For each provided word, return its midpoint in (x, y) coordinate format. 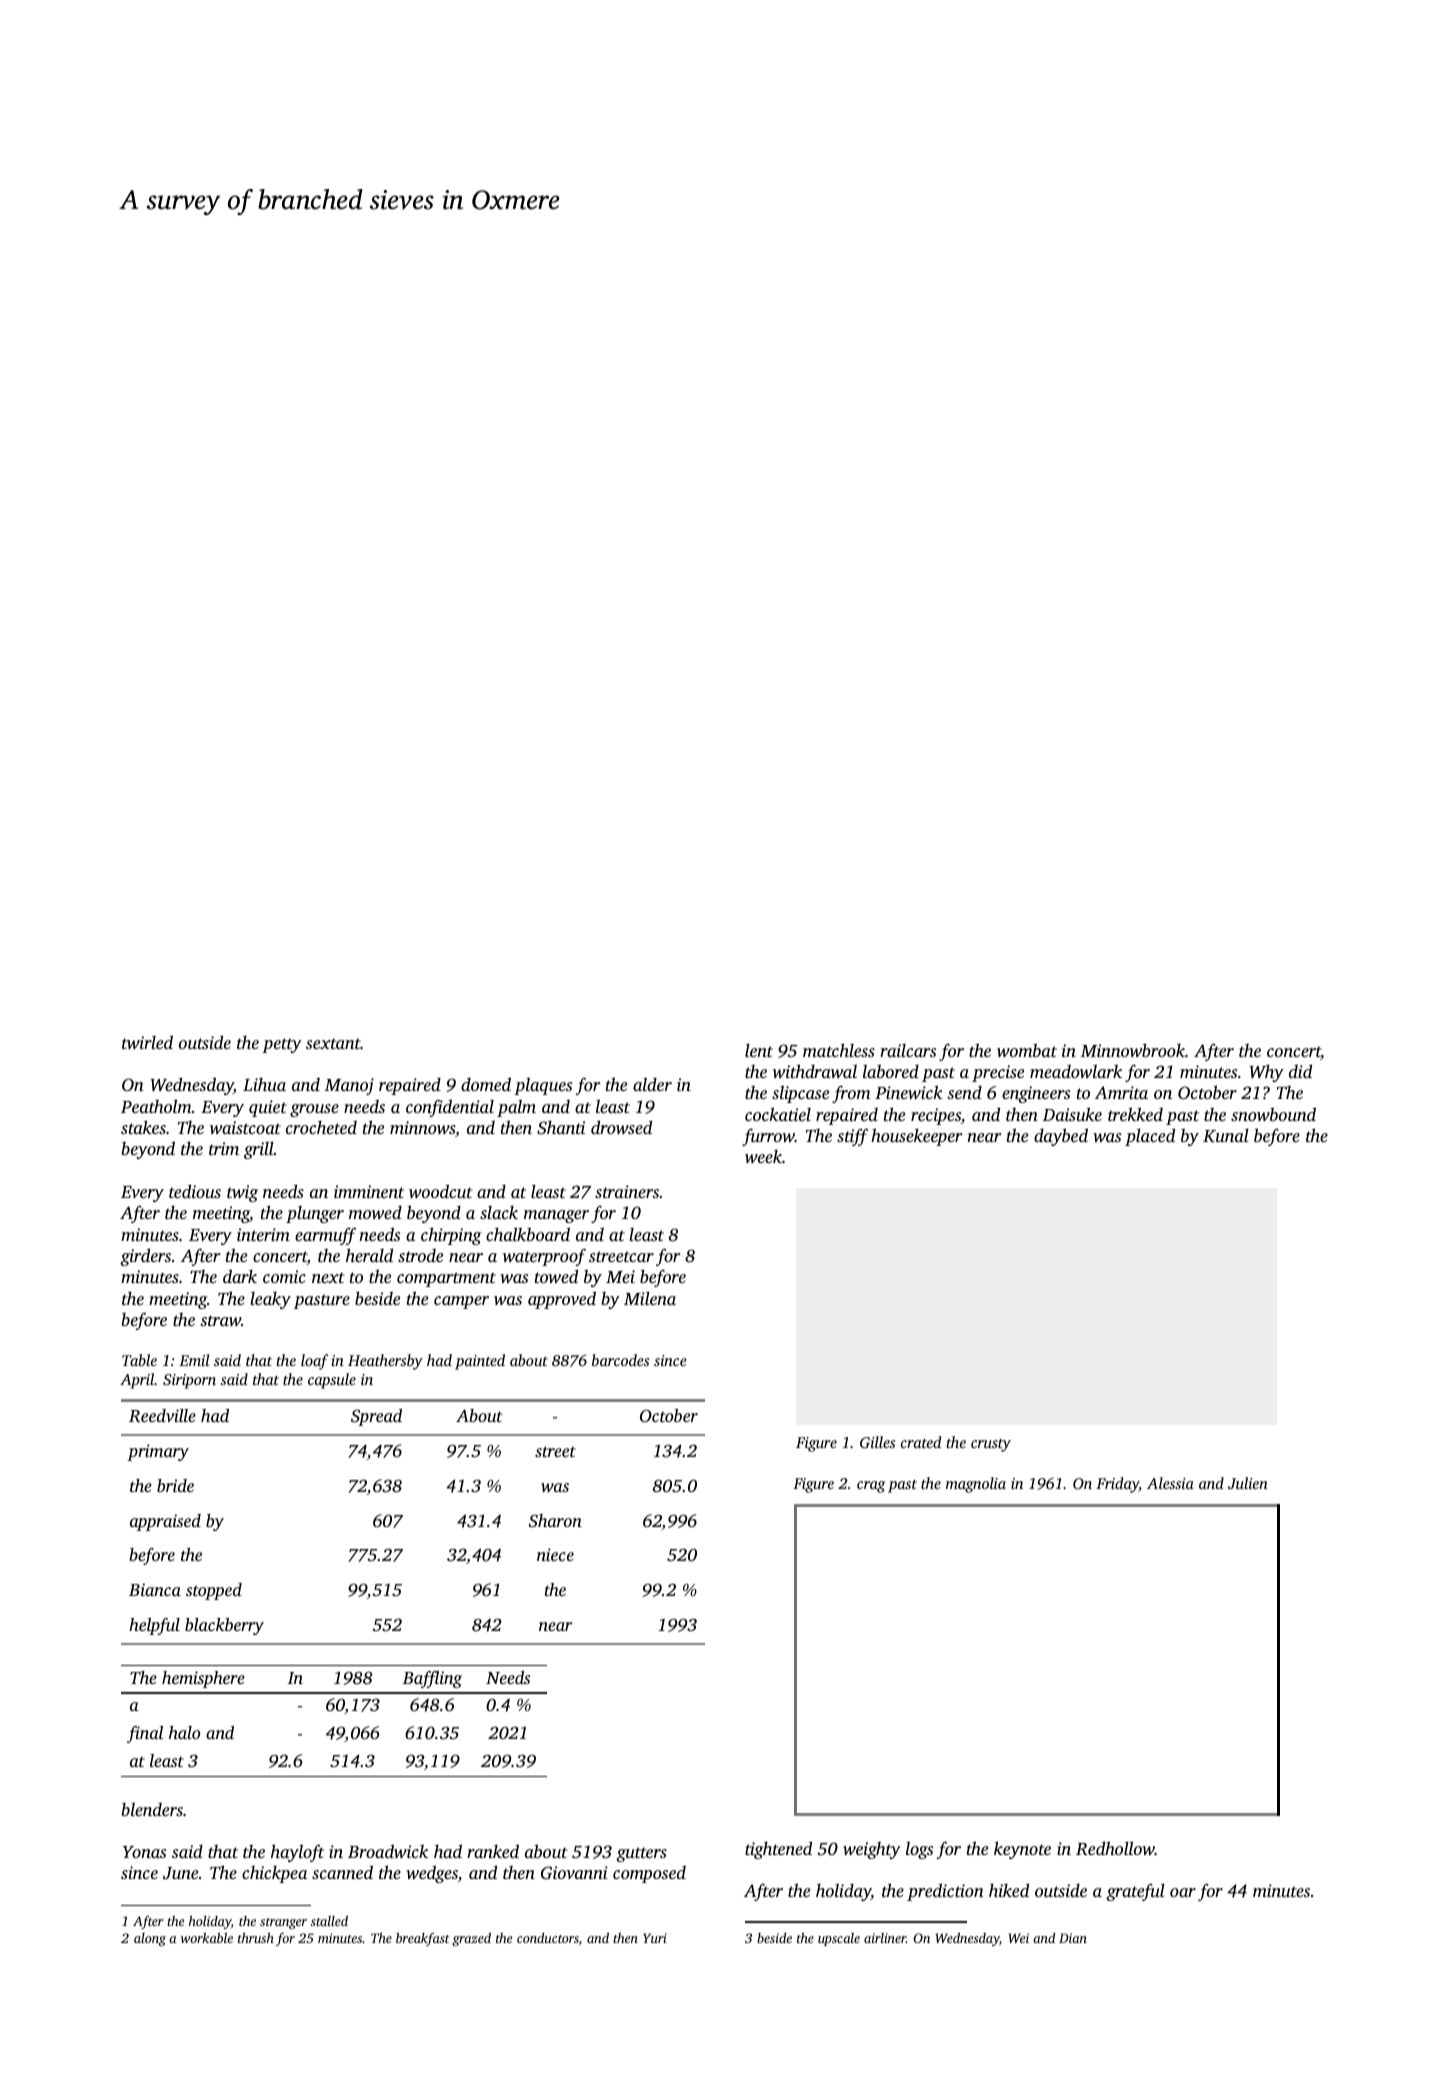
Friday (1117, 1485)
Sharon (555, 1521)
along (150, 1939)
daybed (1061, 1137)
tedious (195, 1191)
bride (175, 1485)
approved (562, 1300)
